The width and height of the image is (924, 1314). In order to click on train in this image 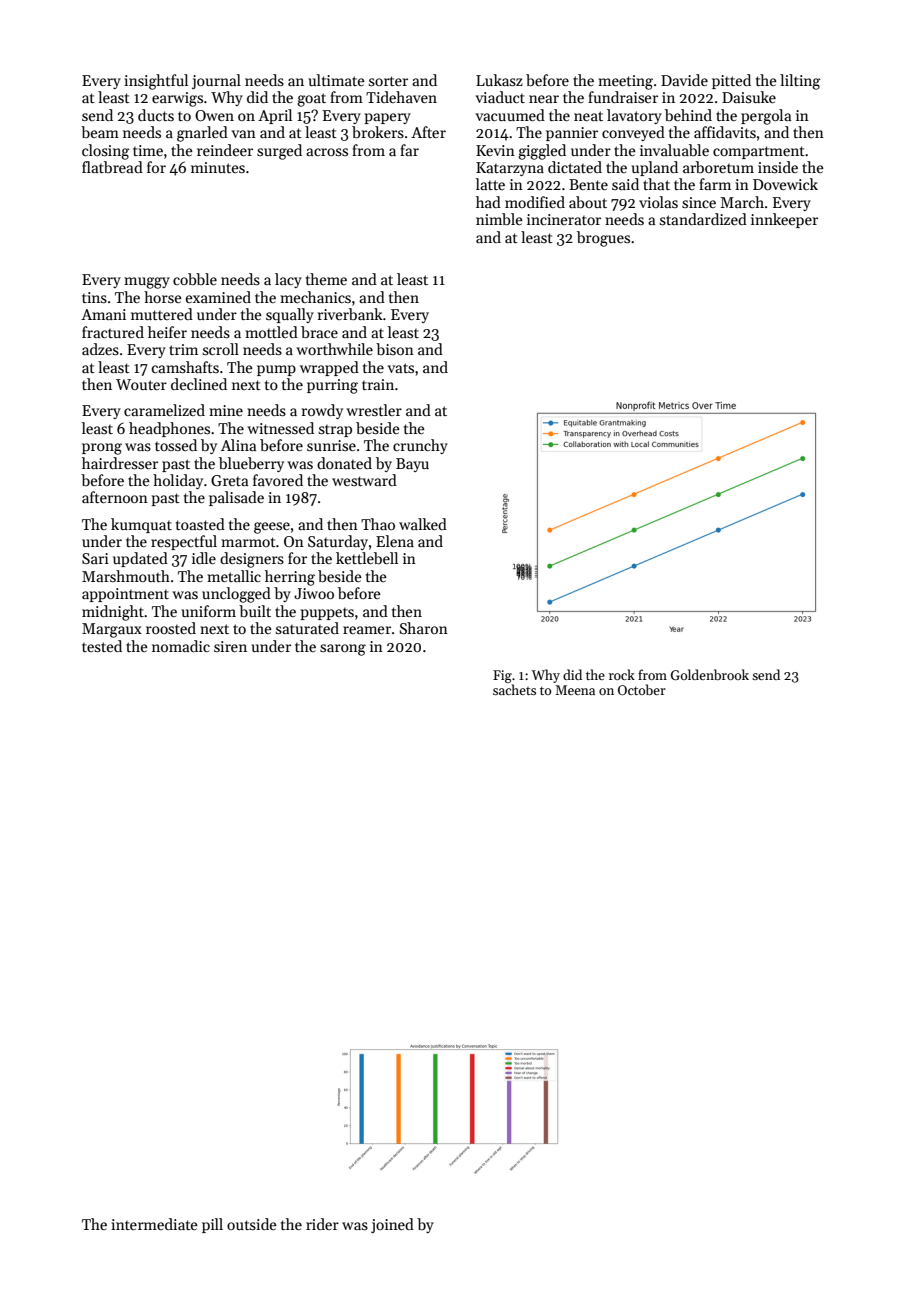, I will do `click(378, 384)`.
